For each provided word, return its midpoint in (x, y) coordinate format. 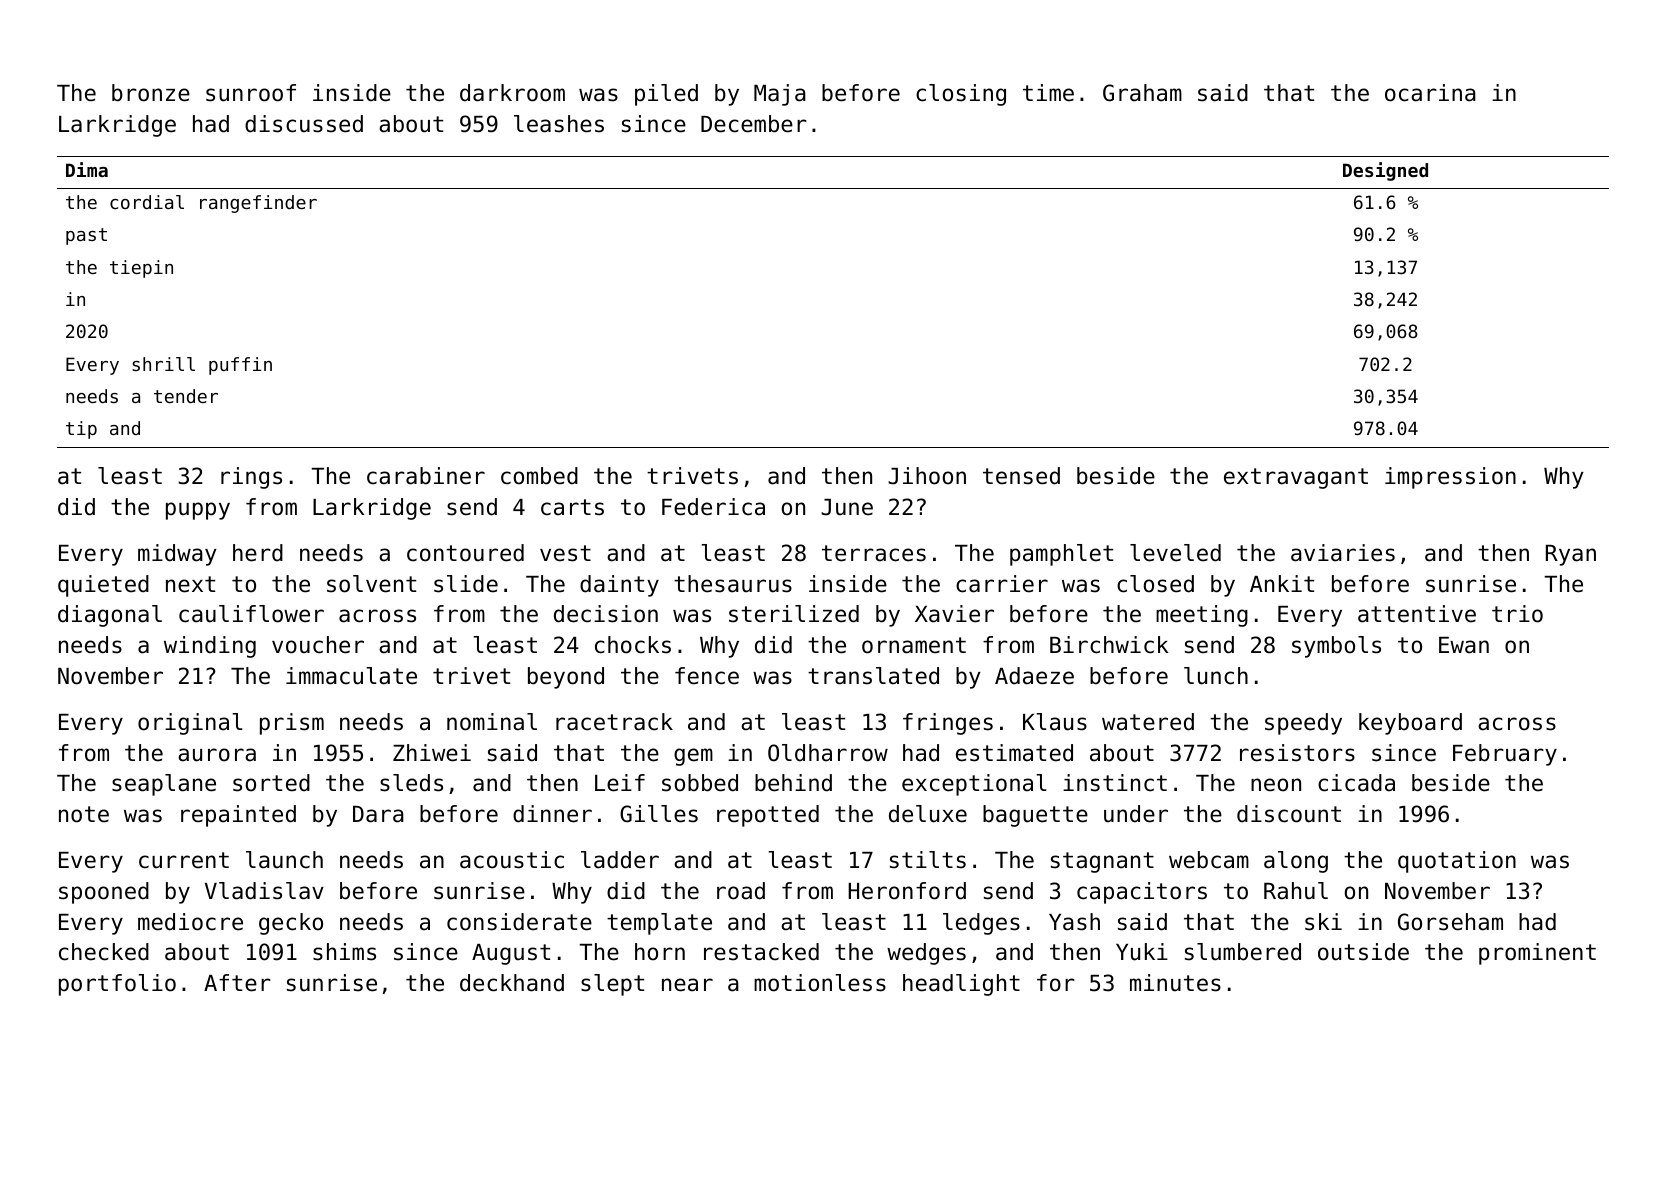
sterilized (794, 614)
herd (258, 553)
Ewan (1464, 645)
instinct (1115, 783)
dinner (552, 814)
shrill (163, 364)
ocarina (1430, 93)
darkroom (512, 93)
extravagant (1296, 478)
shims (344, 952)
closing (961, 95)
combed (539, 476)
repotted (768, 816)
